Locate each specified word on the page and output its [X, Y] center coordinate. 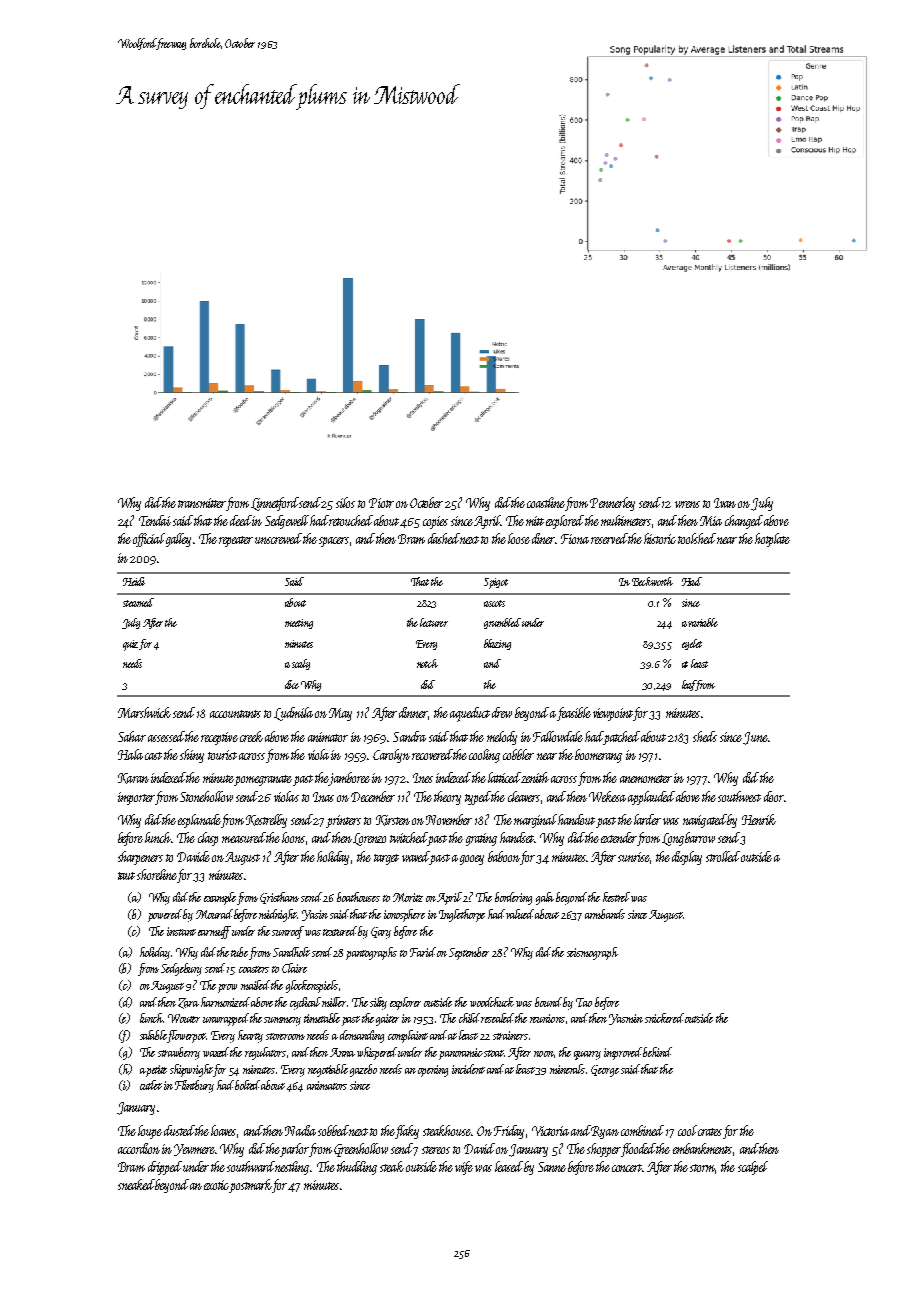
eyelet [692, 644]
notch [427, 663]
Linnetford [275, 504]
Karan [133, 778]
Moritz [408, 897]
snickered [664, 1018]
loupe [150, 1132]
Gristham [279, 898]
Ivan [725, 503]
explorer [405, 1003]
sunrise [634, 857]
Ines [423, 778]
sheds [705, 736]
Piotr [381, 503]
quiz [130, 645]
